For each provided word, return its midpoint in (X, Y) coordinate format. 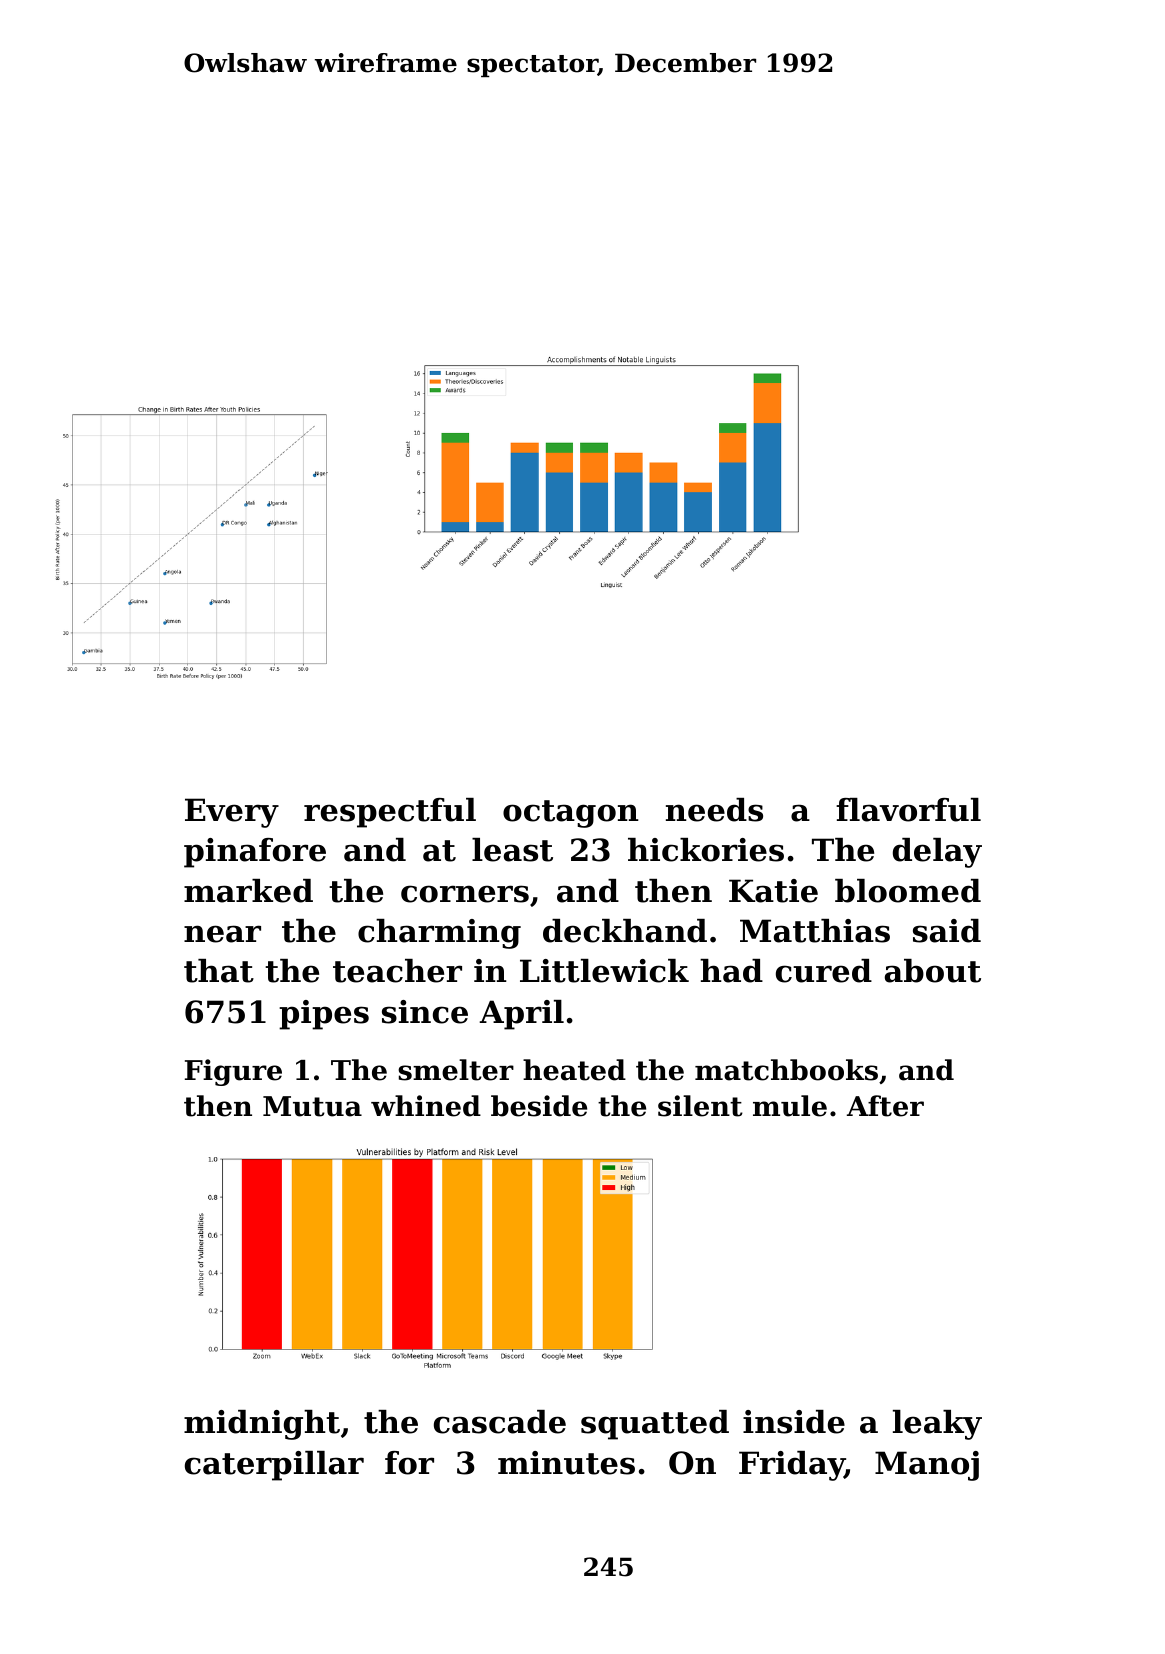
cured (824, 971)
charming (439, 934)
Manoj (927, 1466)
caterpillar (274, 1466)
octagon (571, 814)
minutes (566, 1463)
